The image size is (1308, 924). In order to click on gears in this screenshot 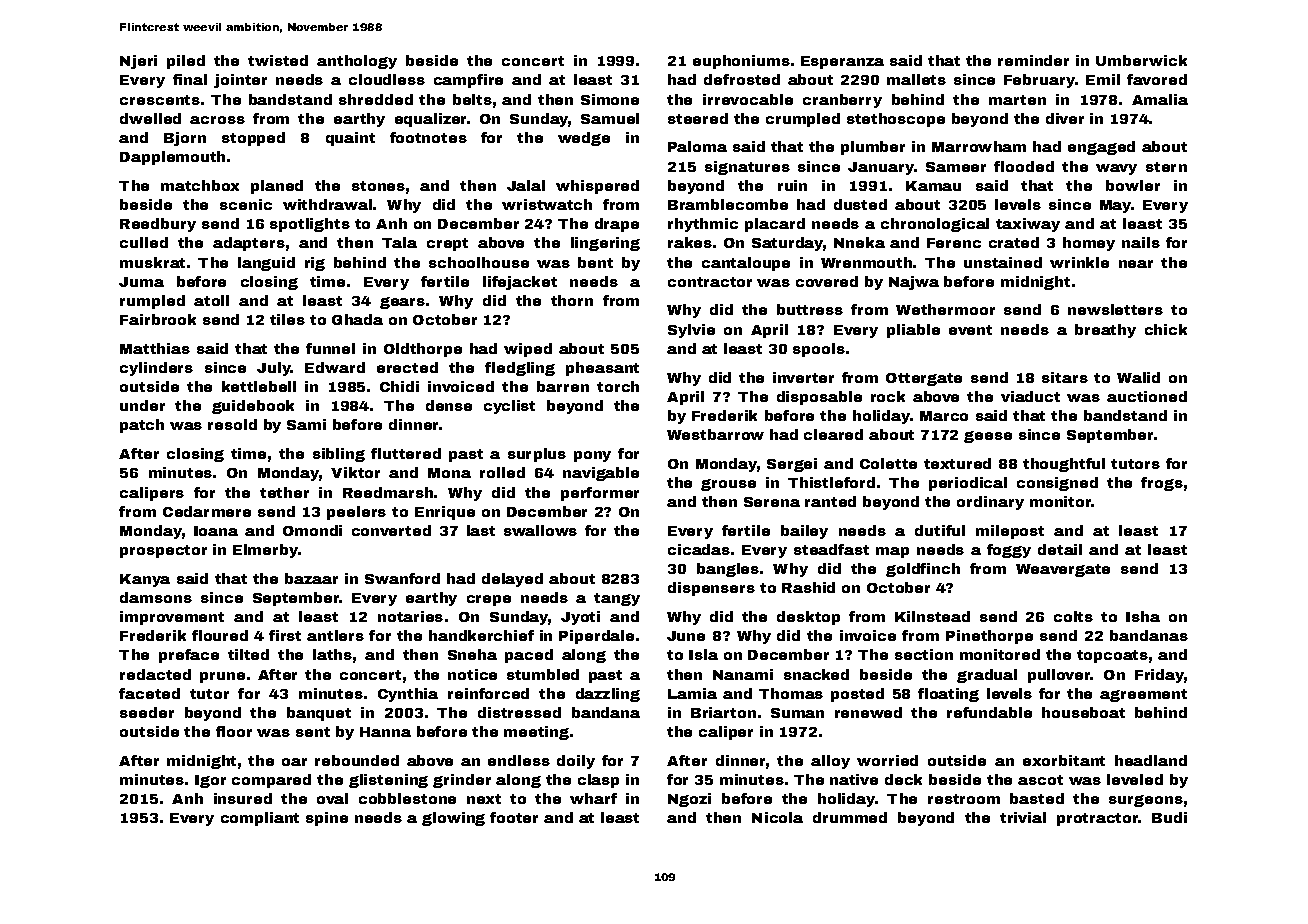, I will do `click(402, 303)`.
